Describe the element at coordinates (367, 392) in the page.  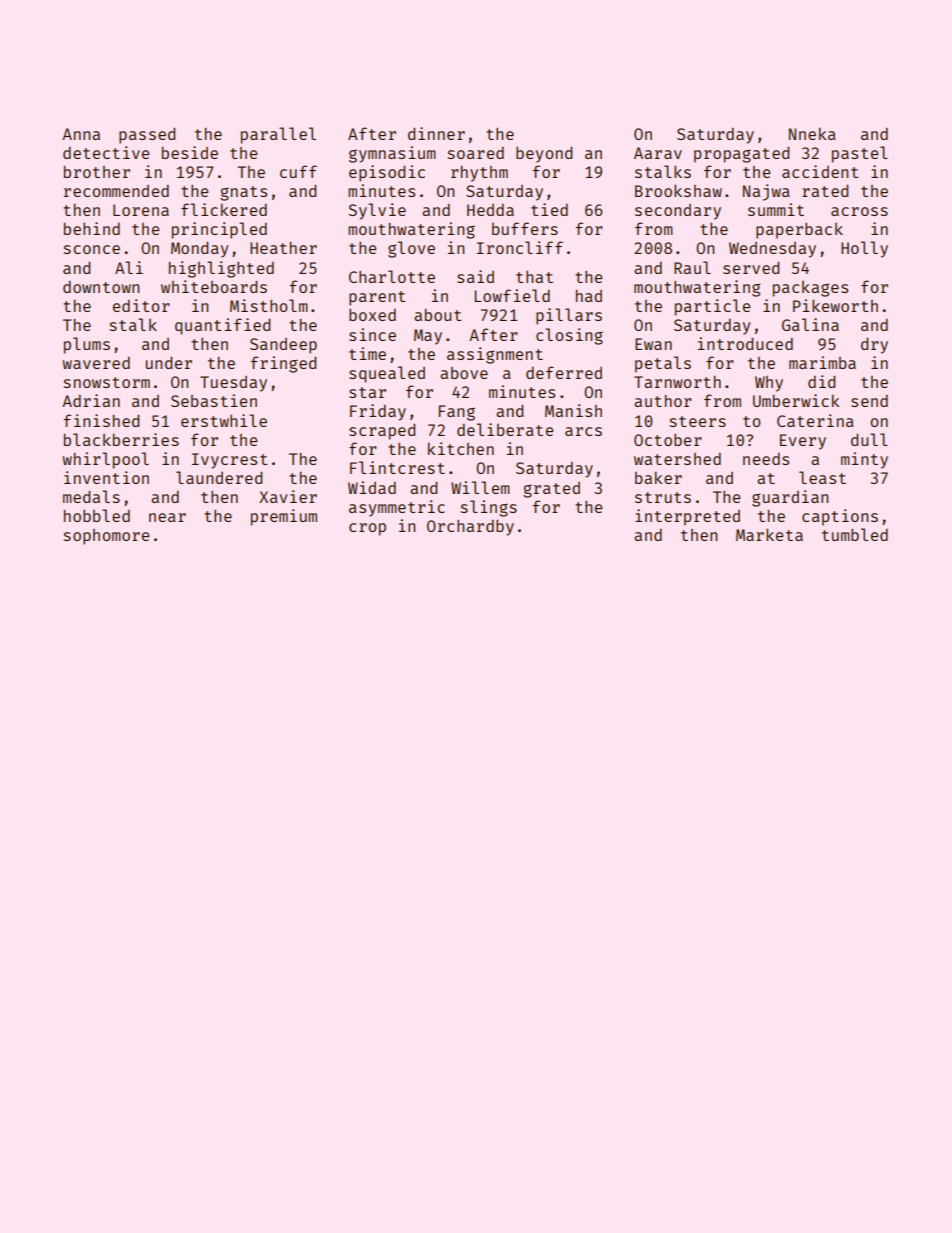
I see `star` at that location.
